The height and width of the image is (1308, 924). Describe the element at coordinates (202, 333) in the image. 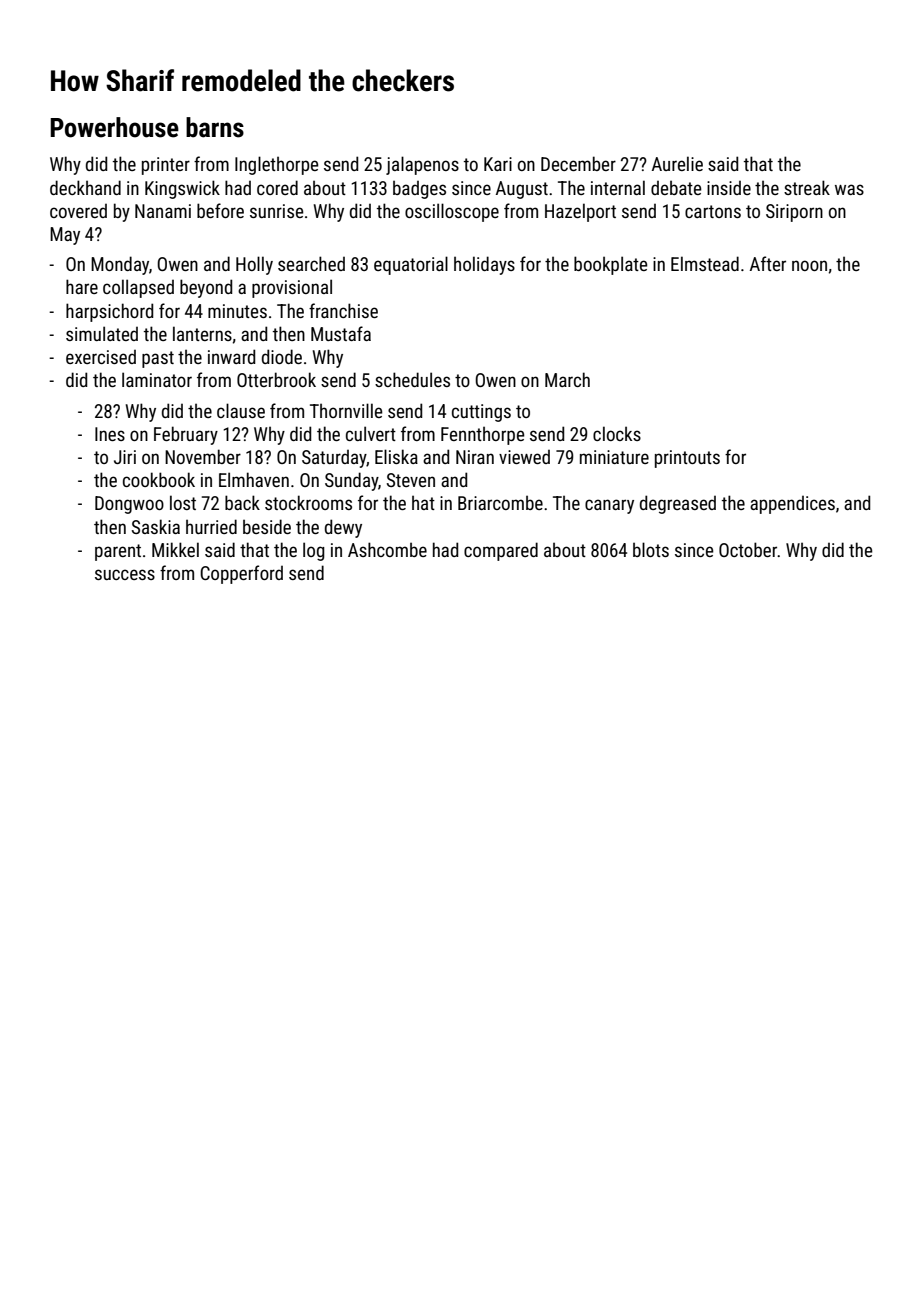

I see `lanterns` at that location.
